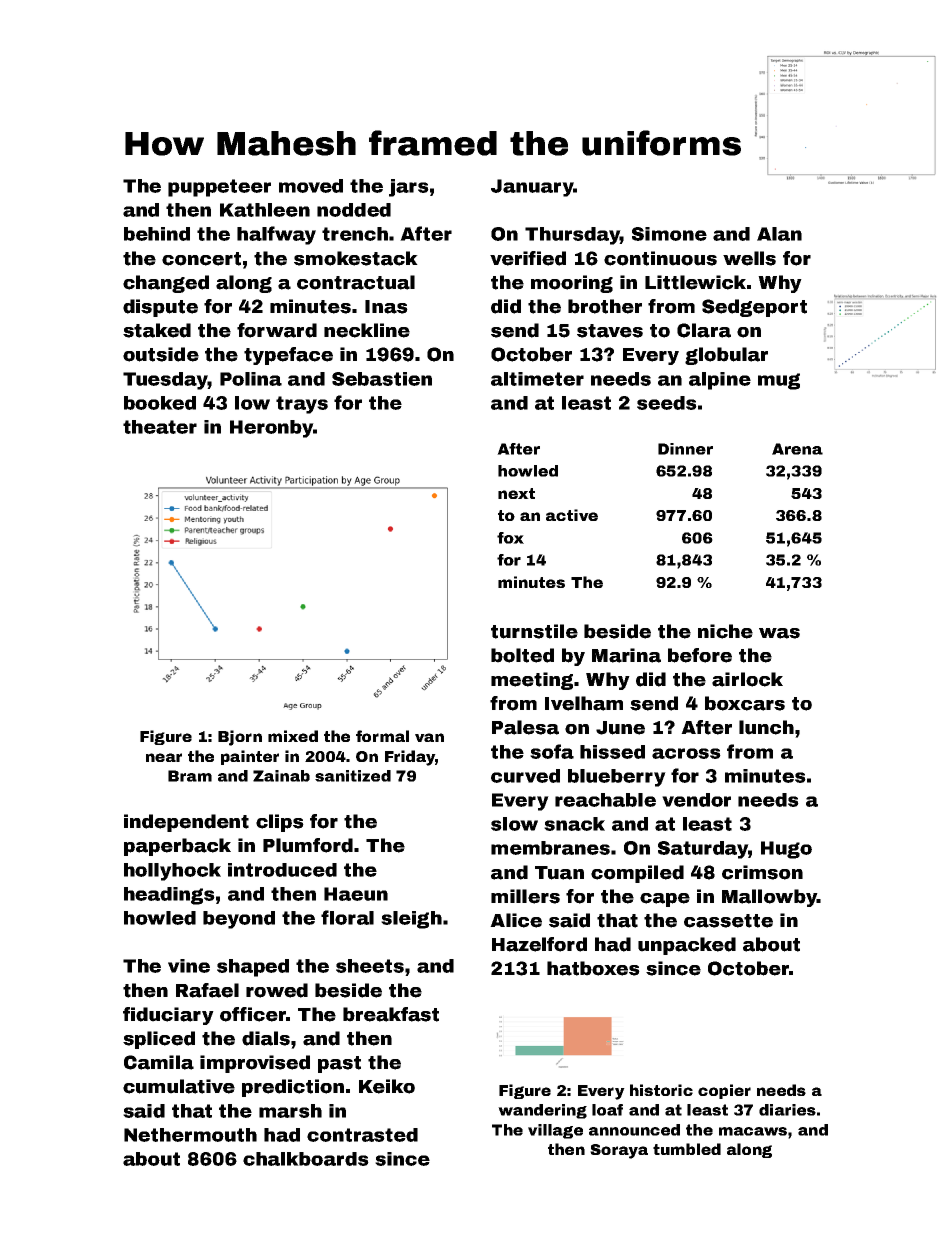  I want to click on clips, so click(280, 823).
